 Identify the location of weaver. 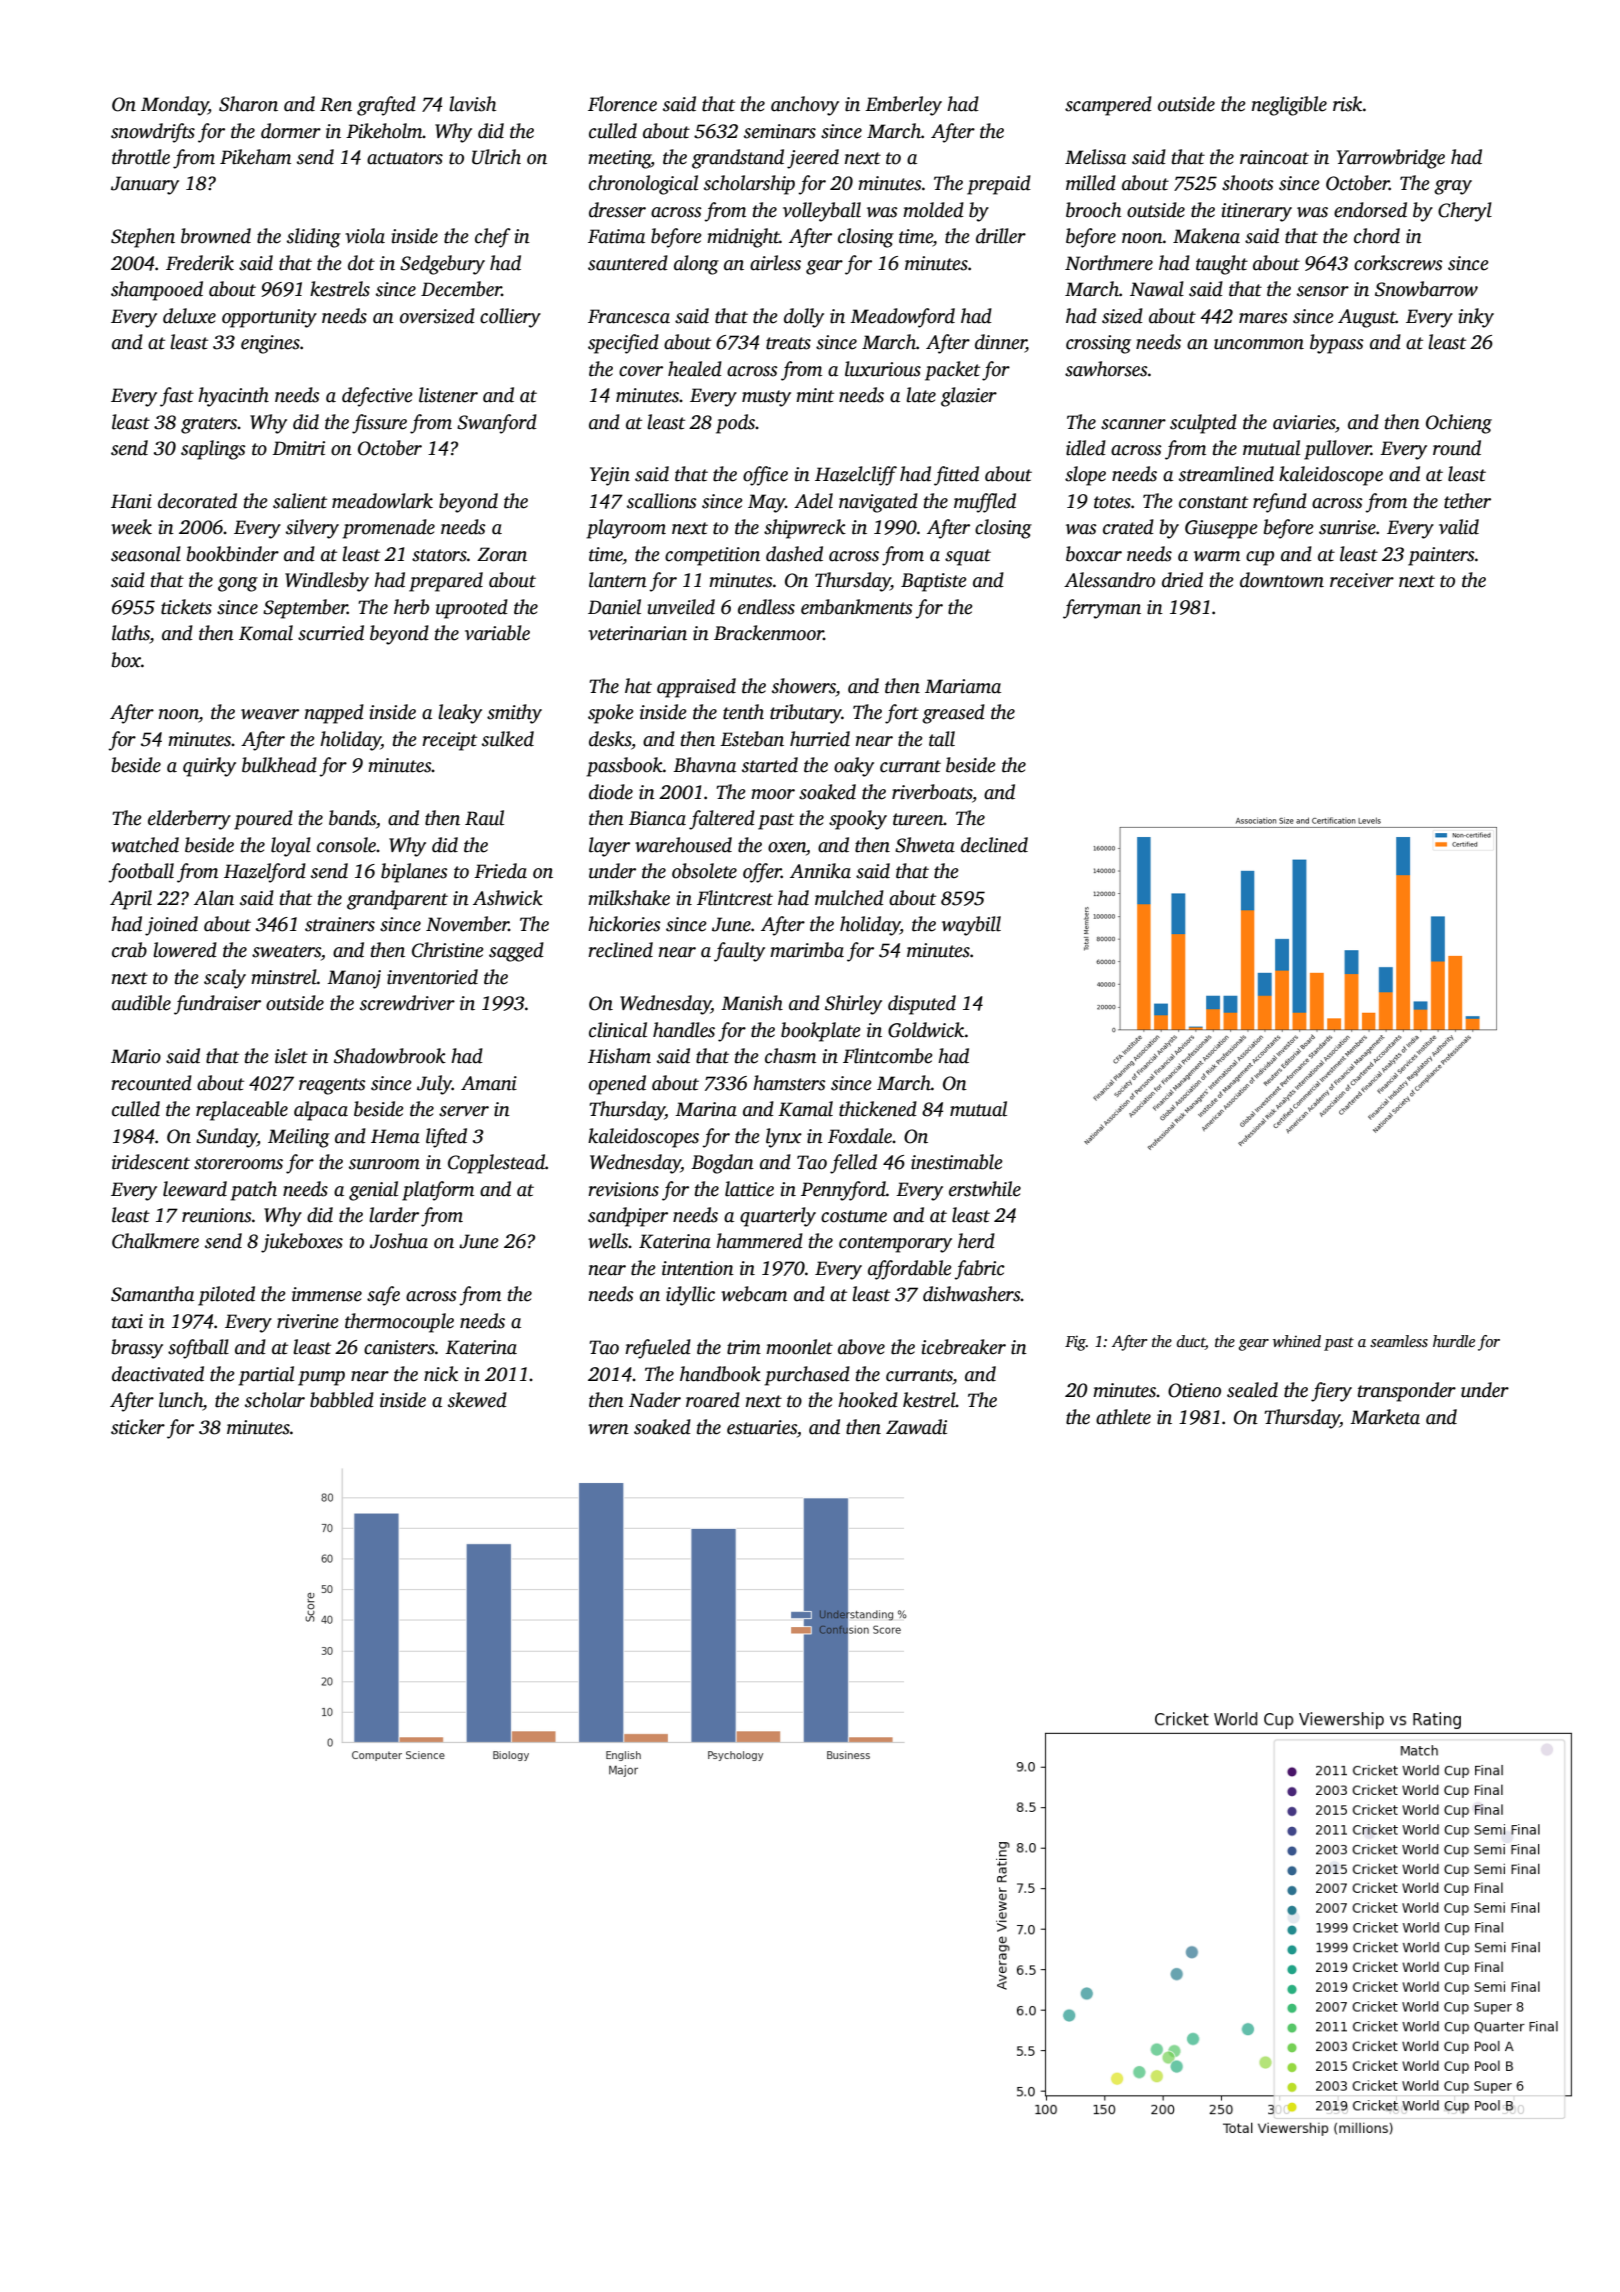
(270, 714).
